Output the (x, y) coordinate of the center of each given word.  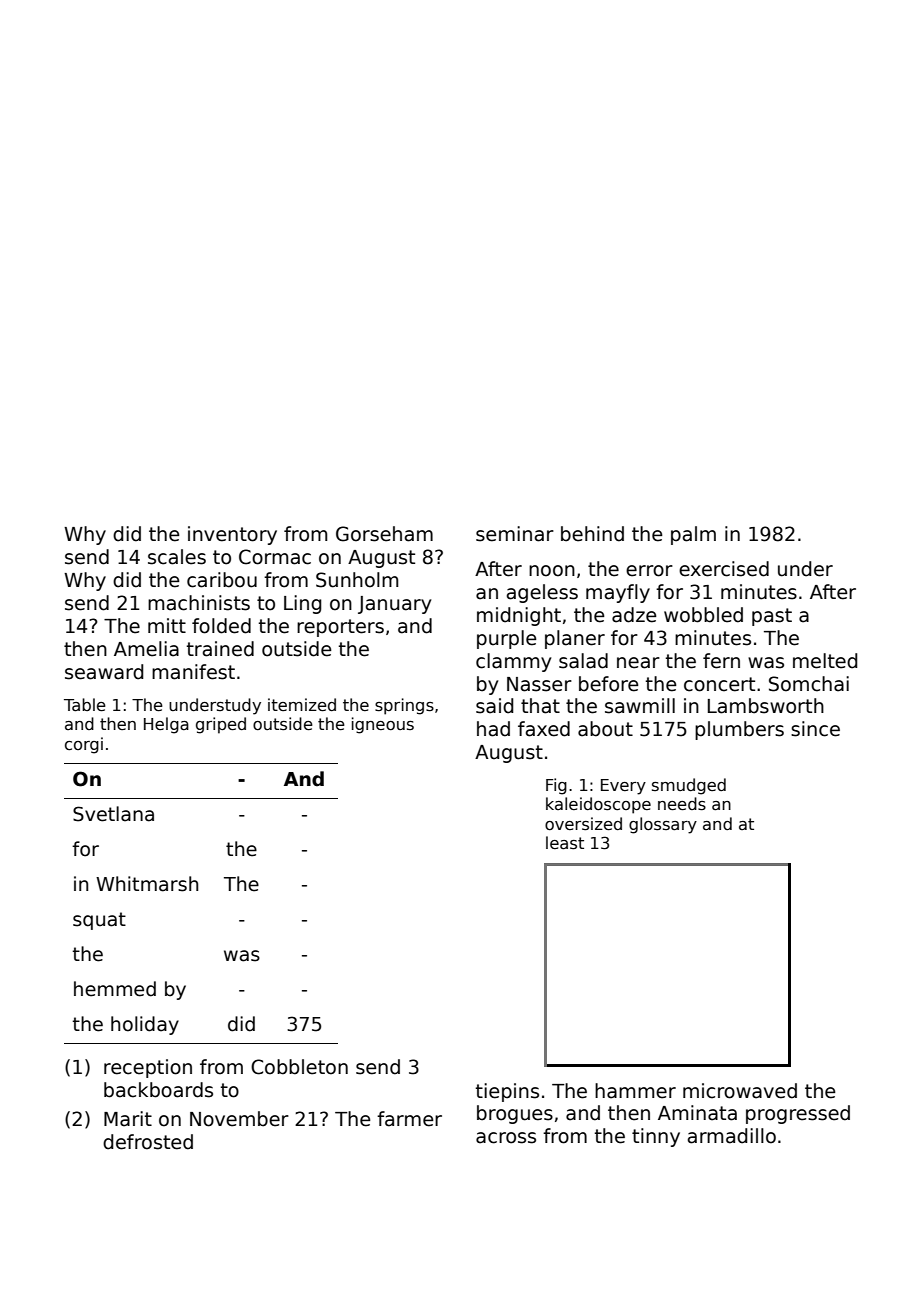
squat (99, 921)
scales (177, 557)
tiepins (507, 1092)
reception (148, 1068)
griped (221, 725)
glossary (663, 825)
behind (592, 534)
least (565, 843)
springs (404, 706)
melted (825, 661)
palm (693, 535)
